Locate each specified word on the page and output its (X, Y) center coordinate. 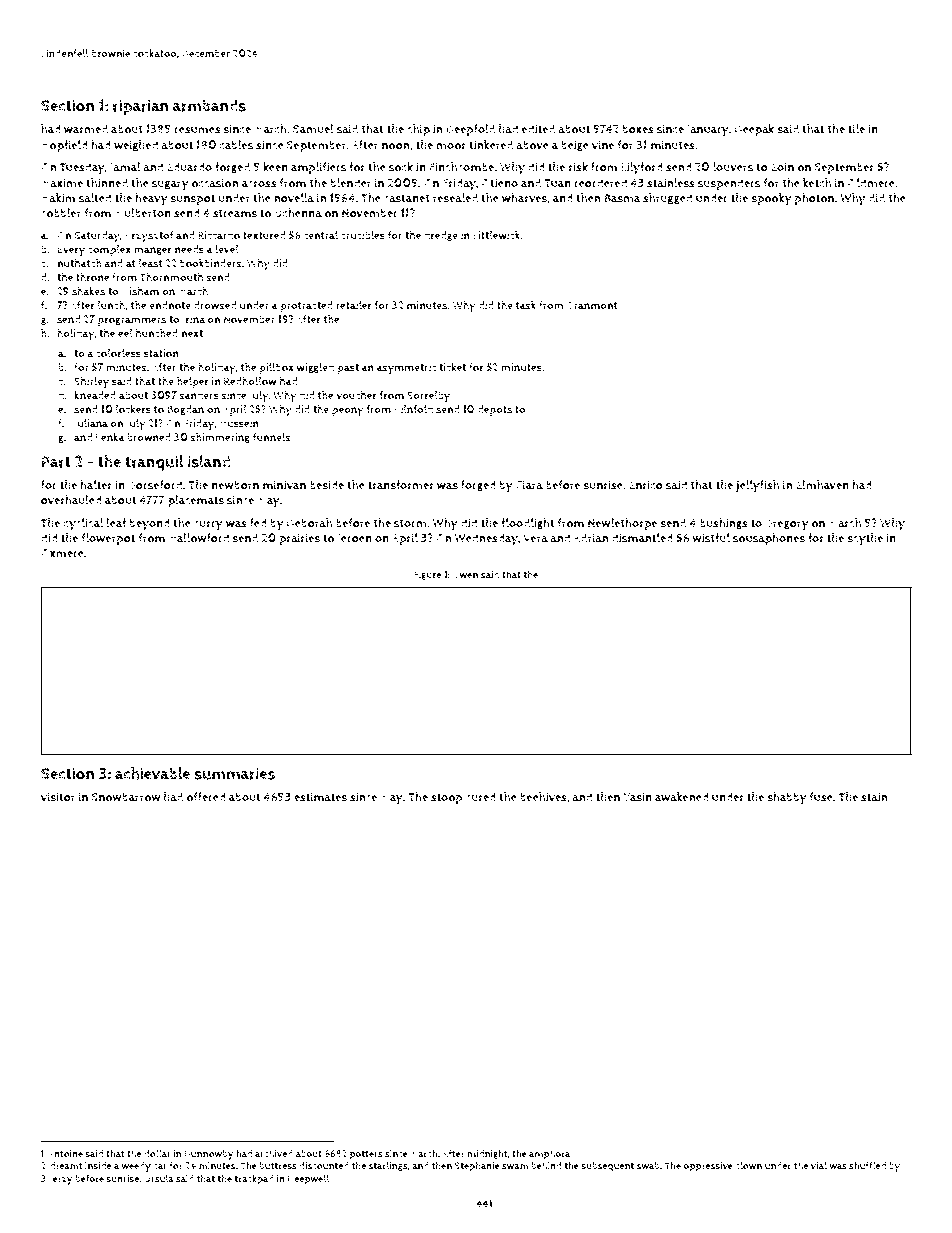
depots (495, 410)
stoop (447, 799)
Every (71, 251)
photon (814, 199)
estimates (320, 797)
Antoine (65, 1153)
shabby (787, 798)
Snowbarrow (126, 797)
